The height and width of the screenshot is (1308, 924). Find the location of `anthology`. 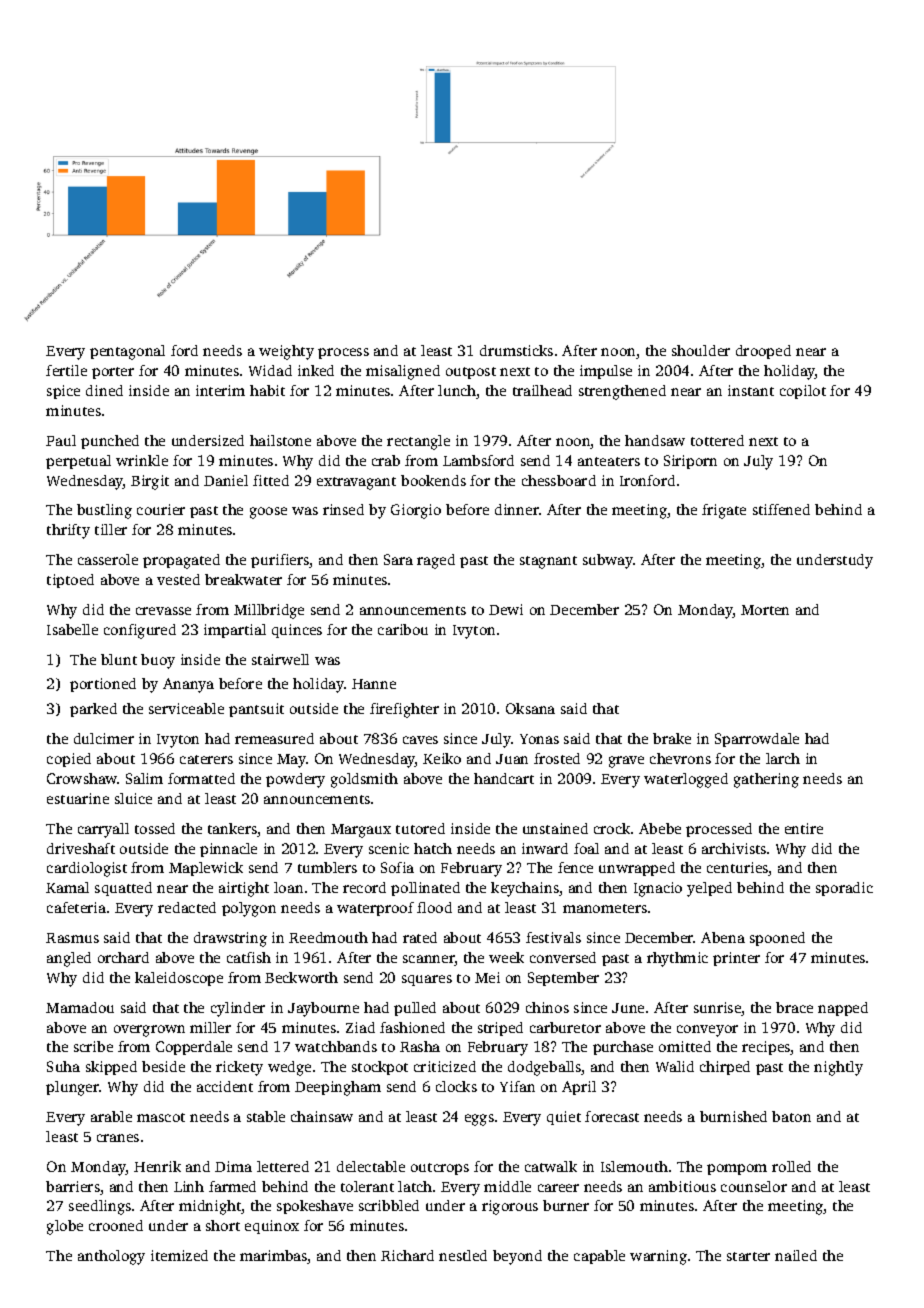

anthology is located at coordinates (111, 1257).
